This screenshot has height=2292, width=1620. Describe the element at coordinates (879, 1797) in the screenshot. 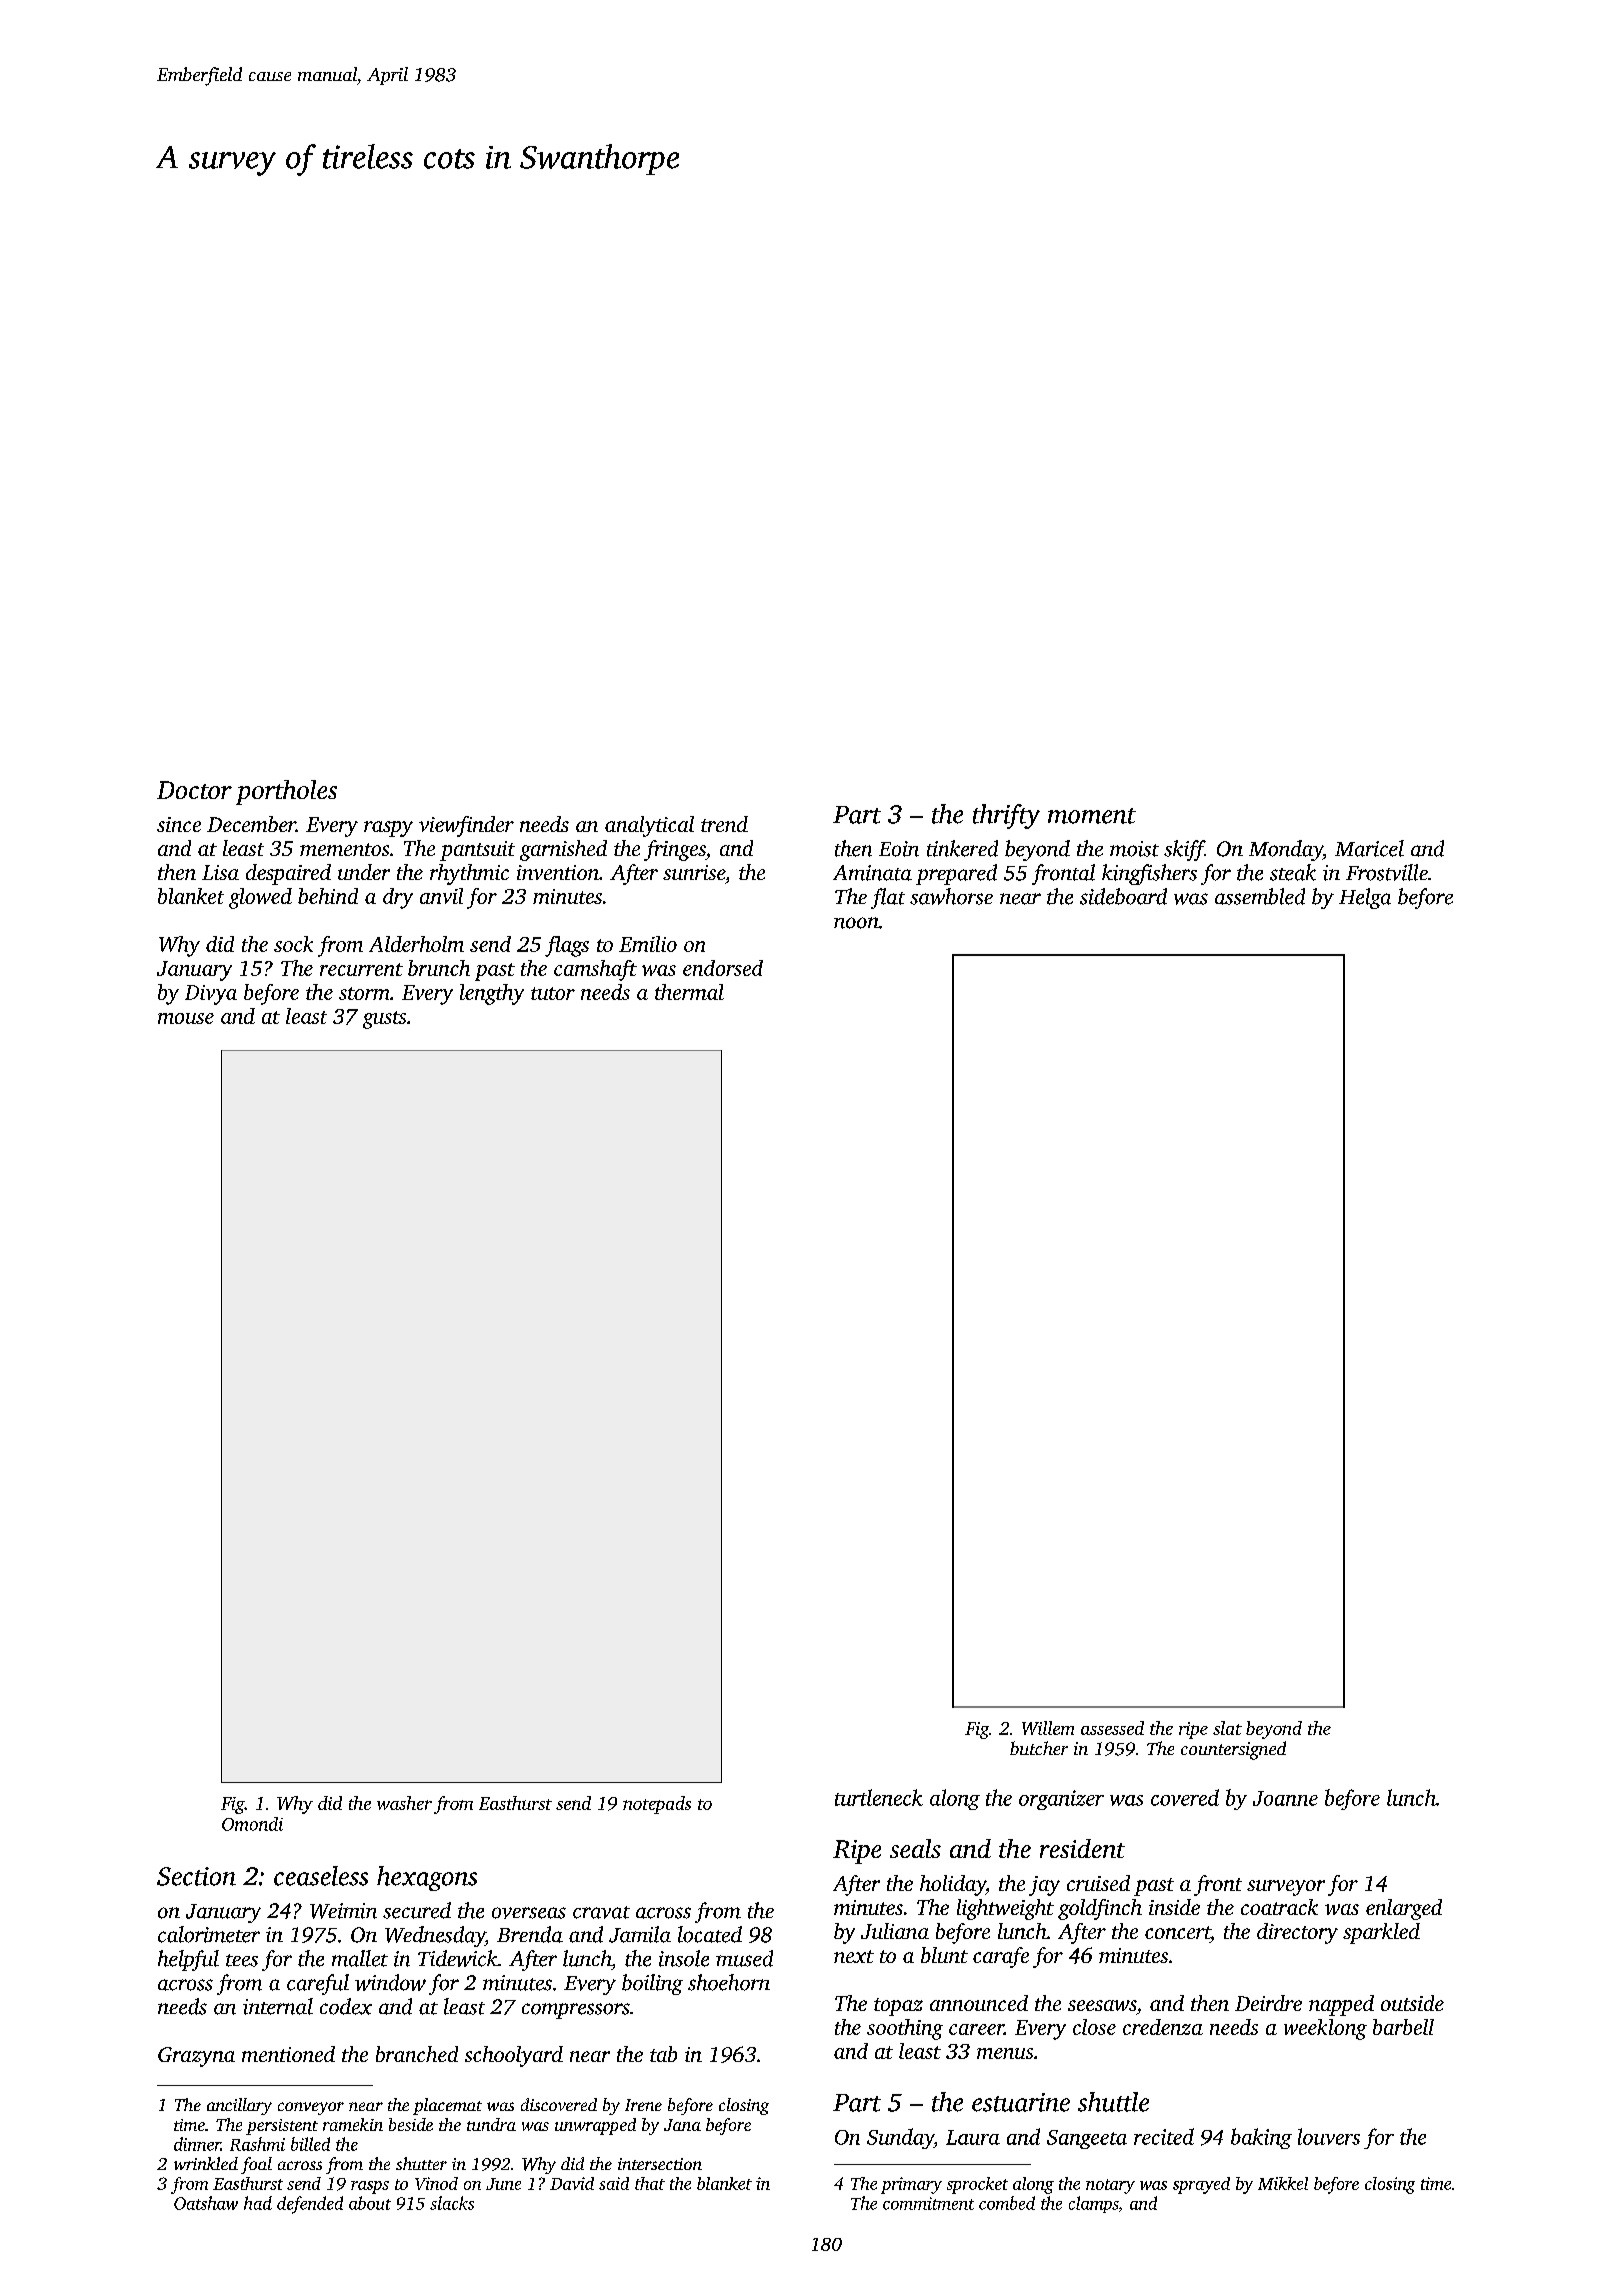

I see `turtleneck` at that location.
